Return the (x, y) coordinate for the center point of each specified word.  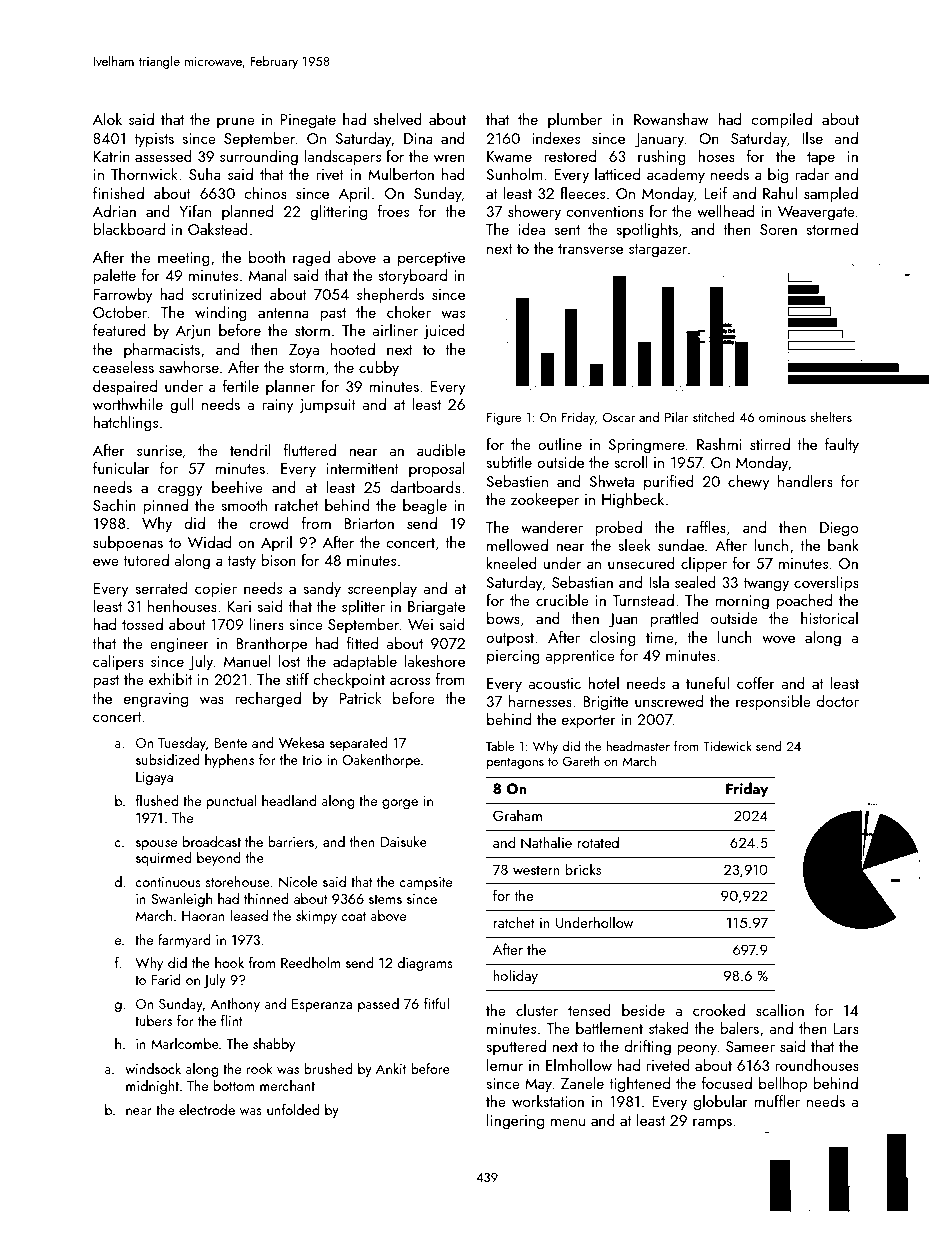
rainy (278, 406)
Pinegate (308, 121)
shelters (831, 416)
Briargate (436, 608)
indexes (556, 138)
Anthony (235, 1005)
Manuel (247, 661)
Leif (715, 193)
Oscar (619, 417)
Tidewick (727, 745)
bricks (583, 869)
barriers (291, 841)
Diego (839, 529)
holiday (515, 976)
